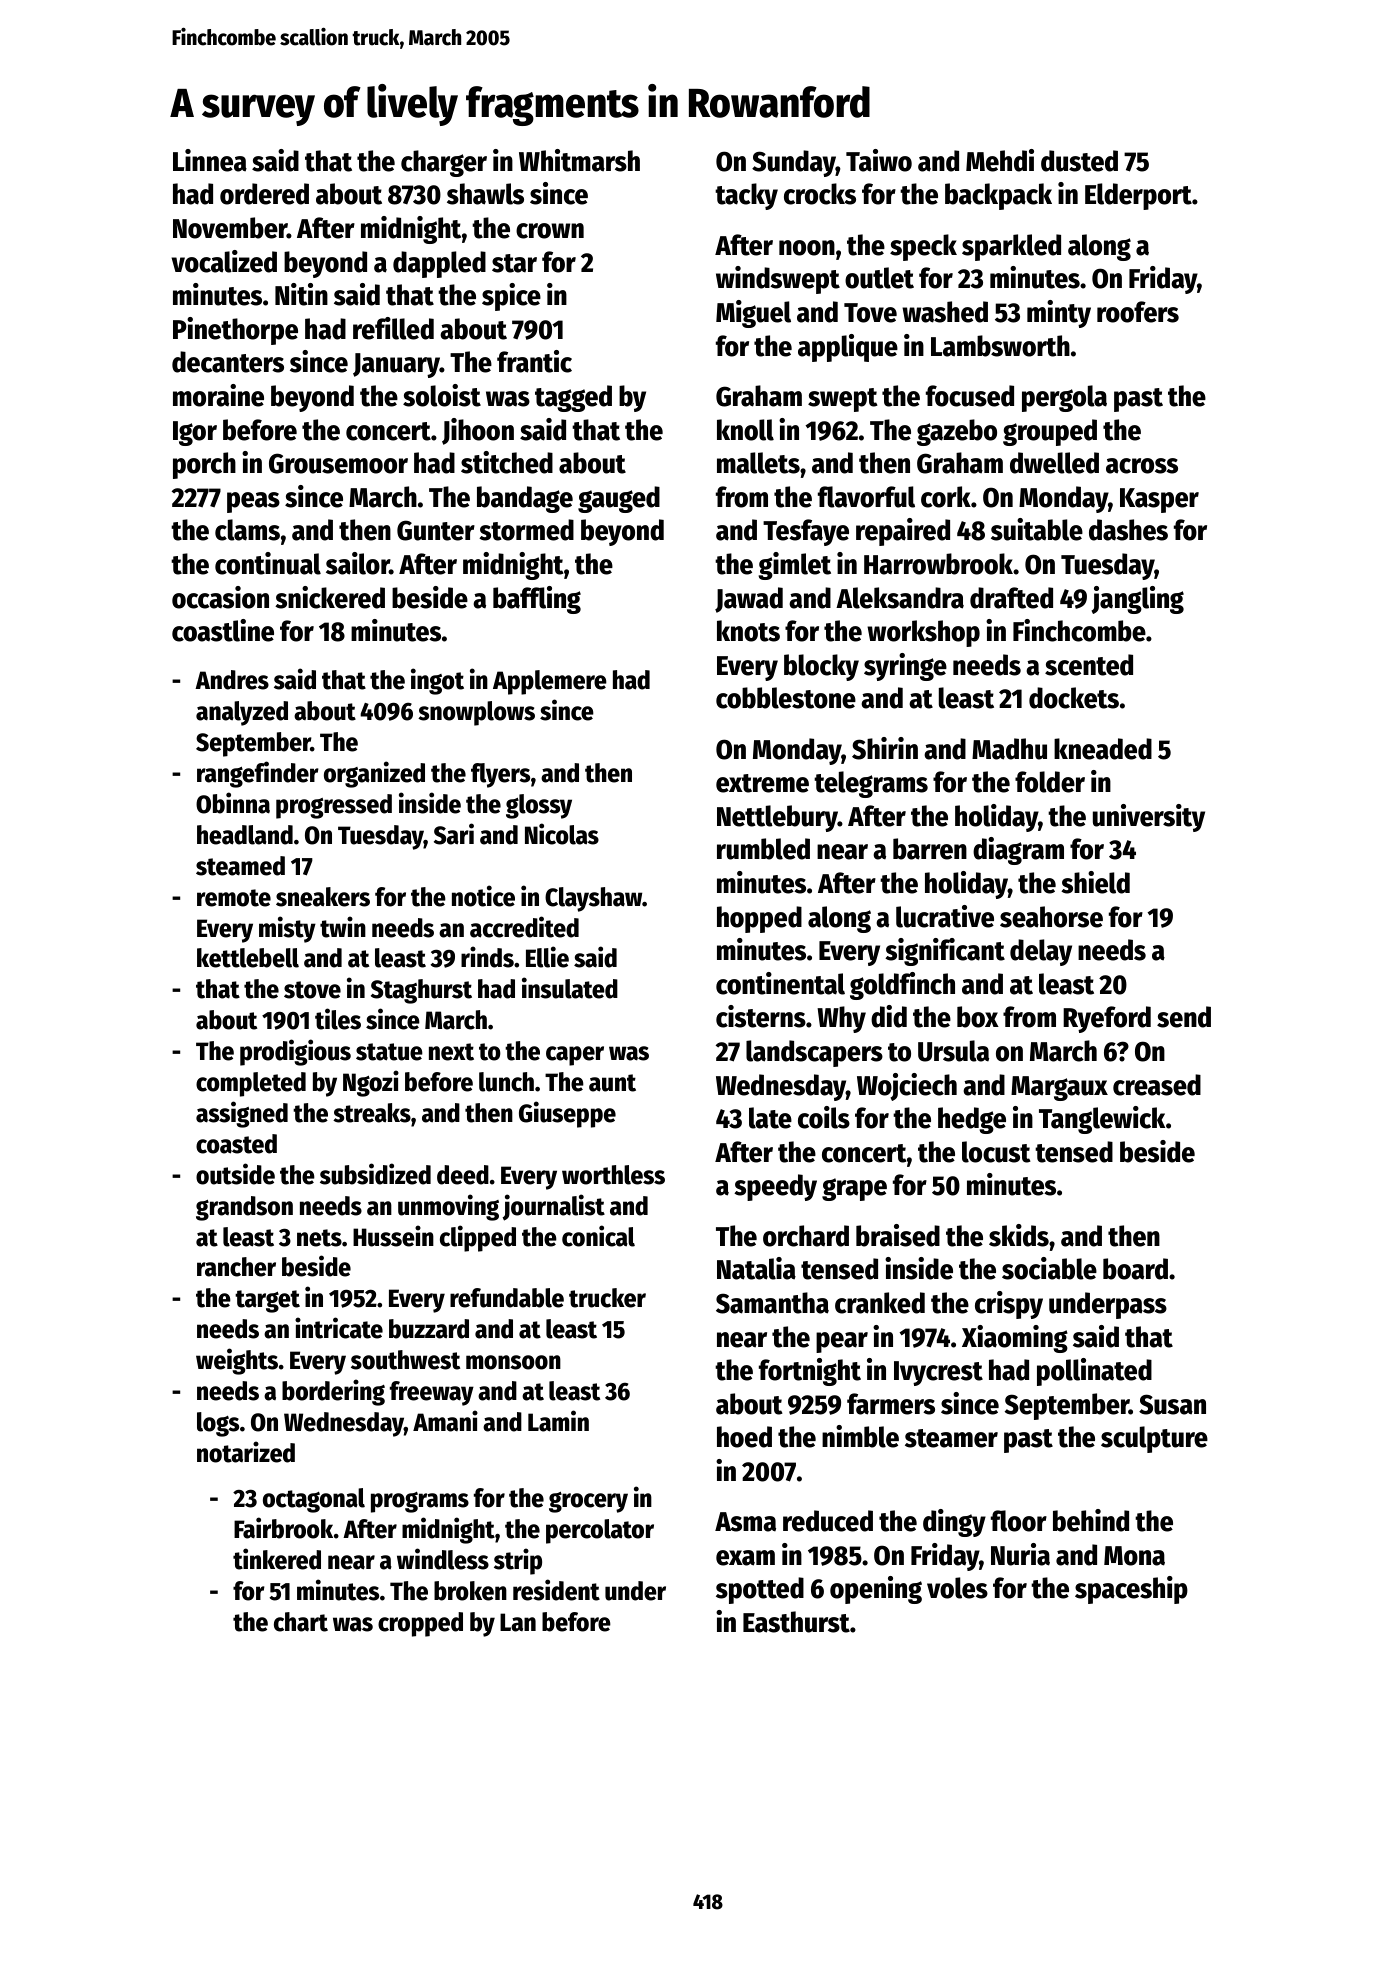  Describe the element at coordinates (957, 432) in the screenshot. I see `gazebo` at that location.
